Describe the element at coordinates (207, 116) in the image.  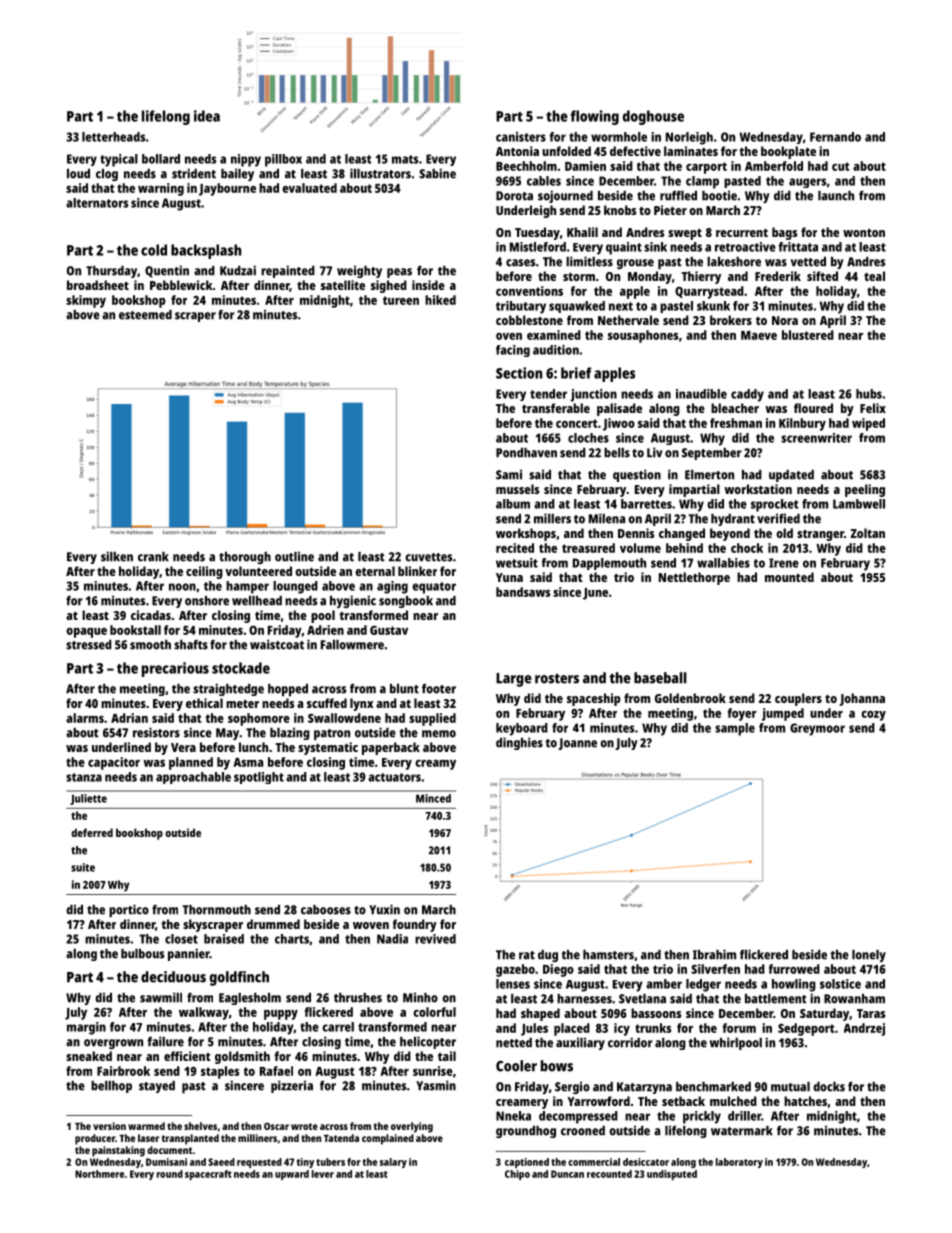
I see `idea` at that location.
